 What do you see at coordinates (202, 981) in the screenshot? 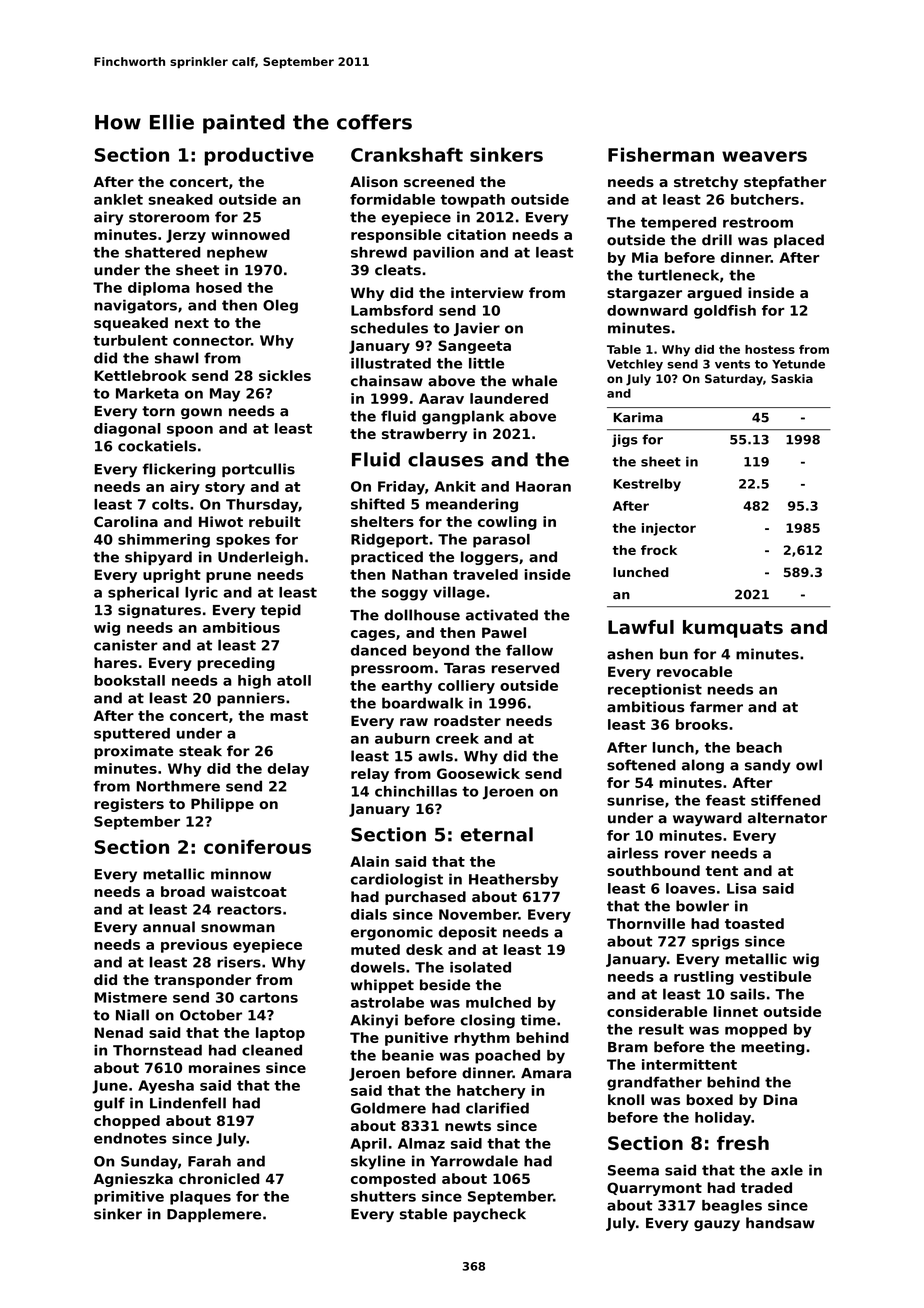
I see `transponder` at bounding box center [202, 981].
